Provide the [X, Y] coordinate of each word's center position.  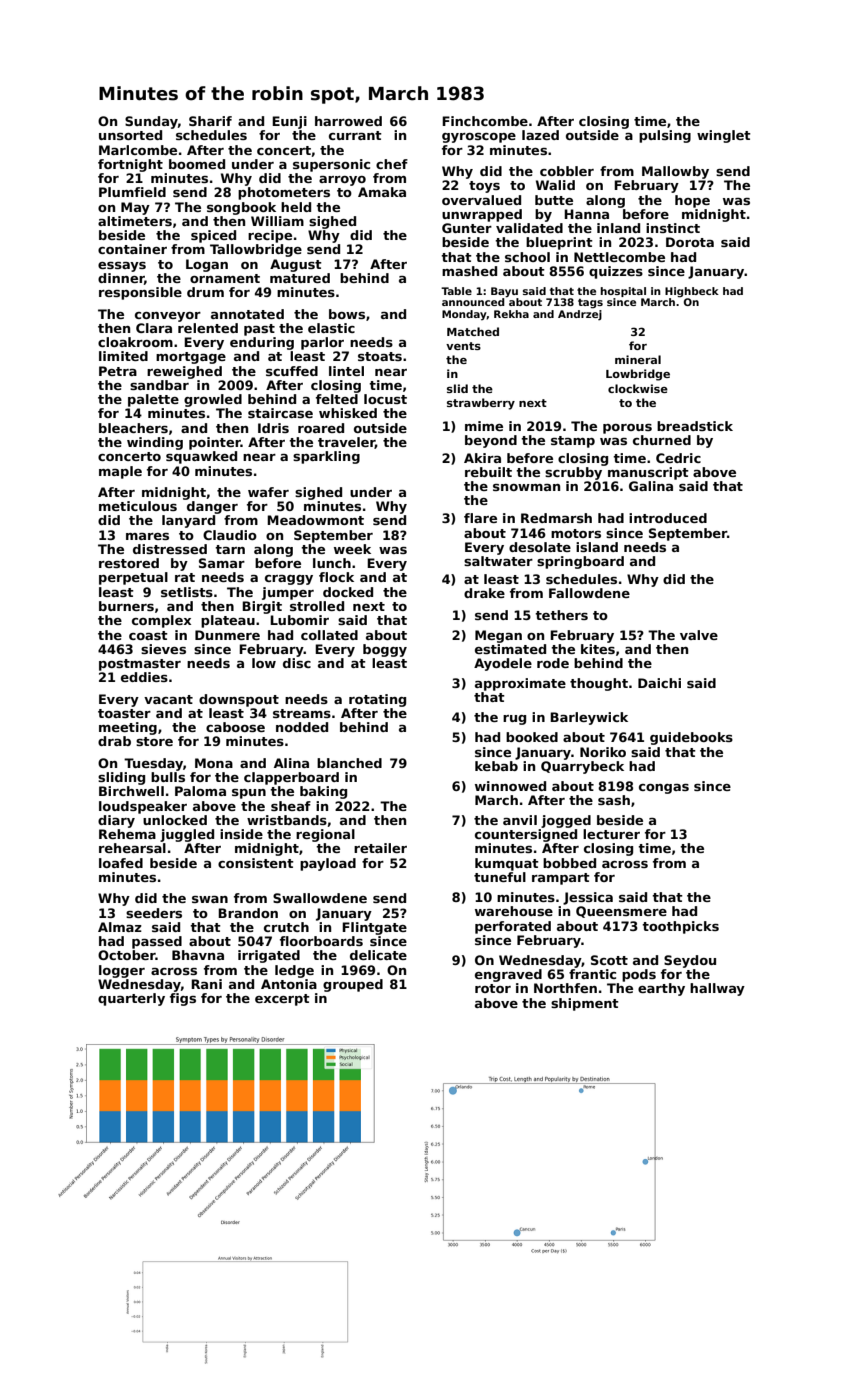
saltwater [498, 561]
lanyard [188, 521]
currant [355, 135]
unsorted [130, 135]
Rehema [127, 834]
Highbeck [692, 292]
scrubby [573, 473]
